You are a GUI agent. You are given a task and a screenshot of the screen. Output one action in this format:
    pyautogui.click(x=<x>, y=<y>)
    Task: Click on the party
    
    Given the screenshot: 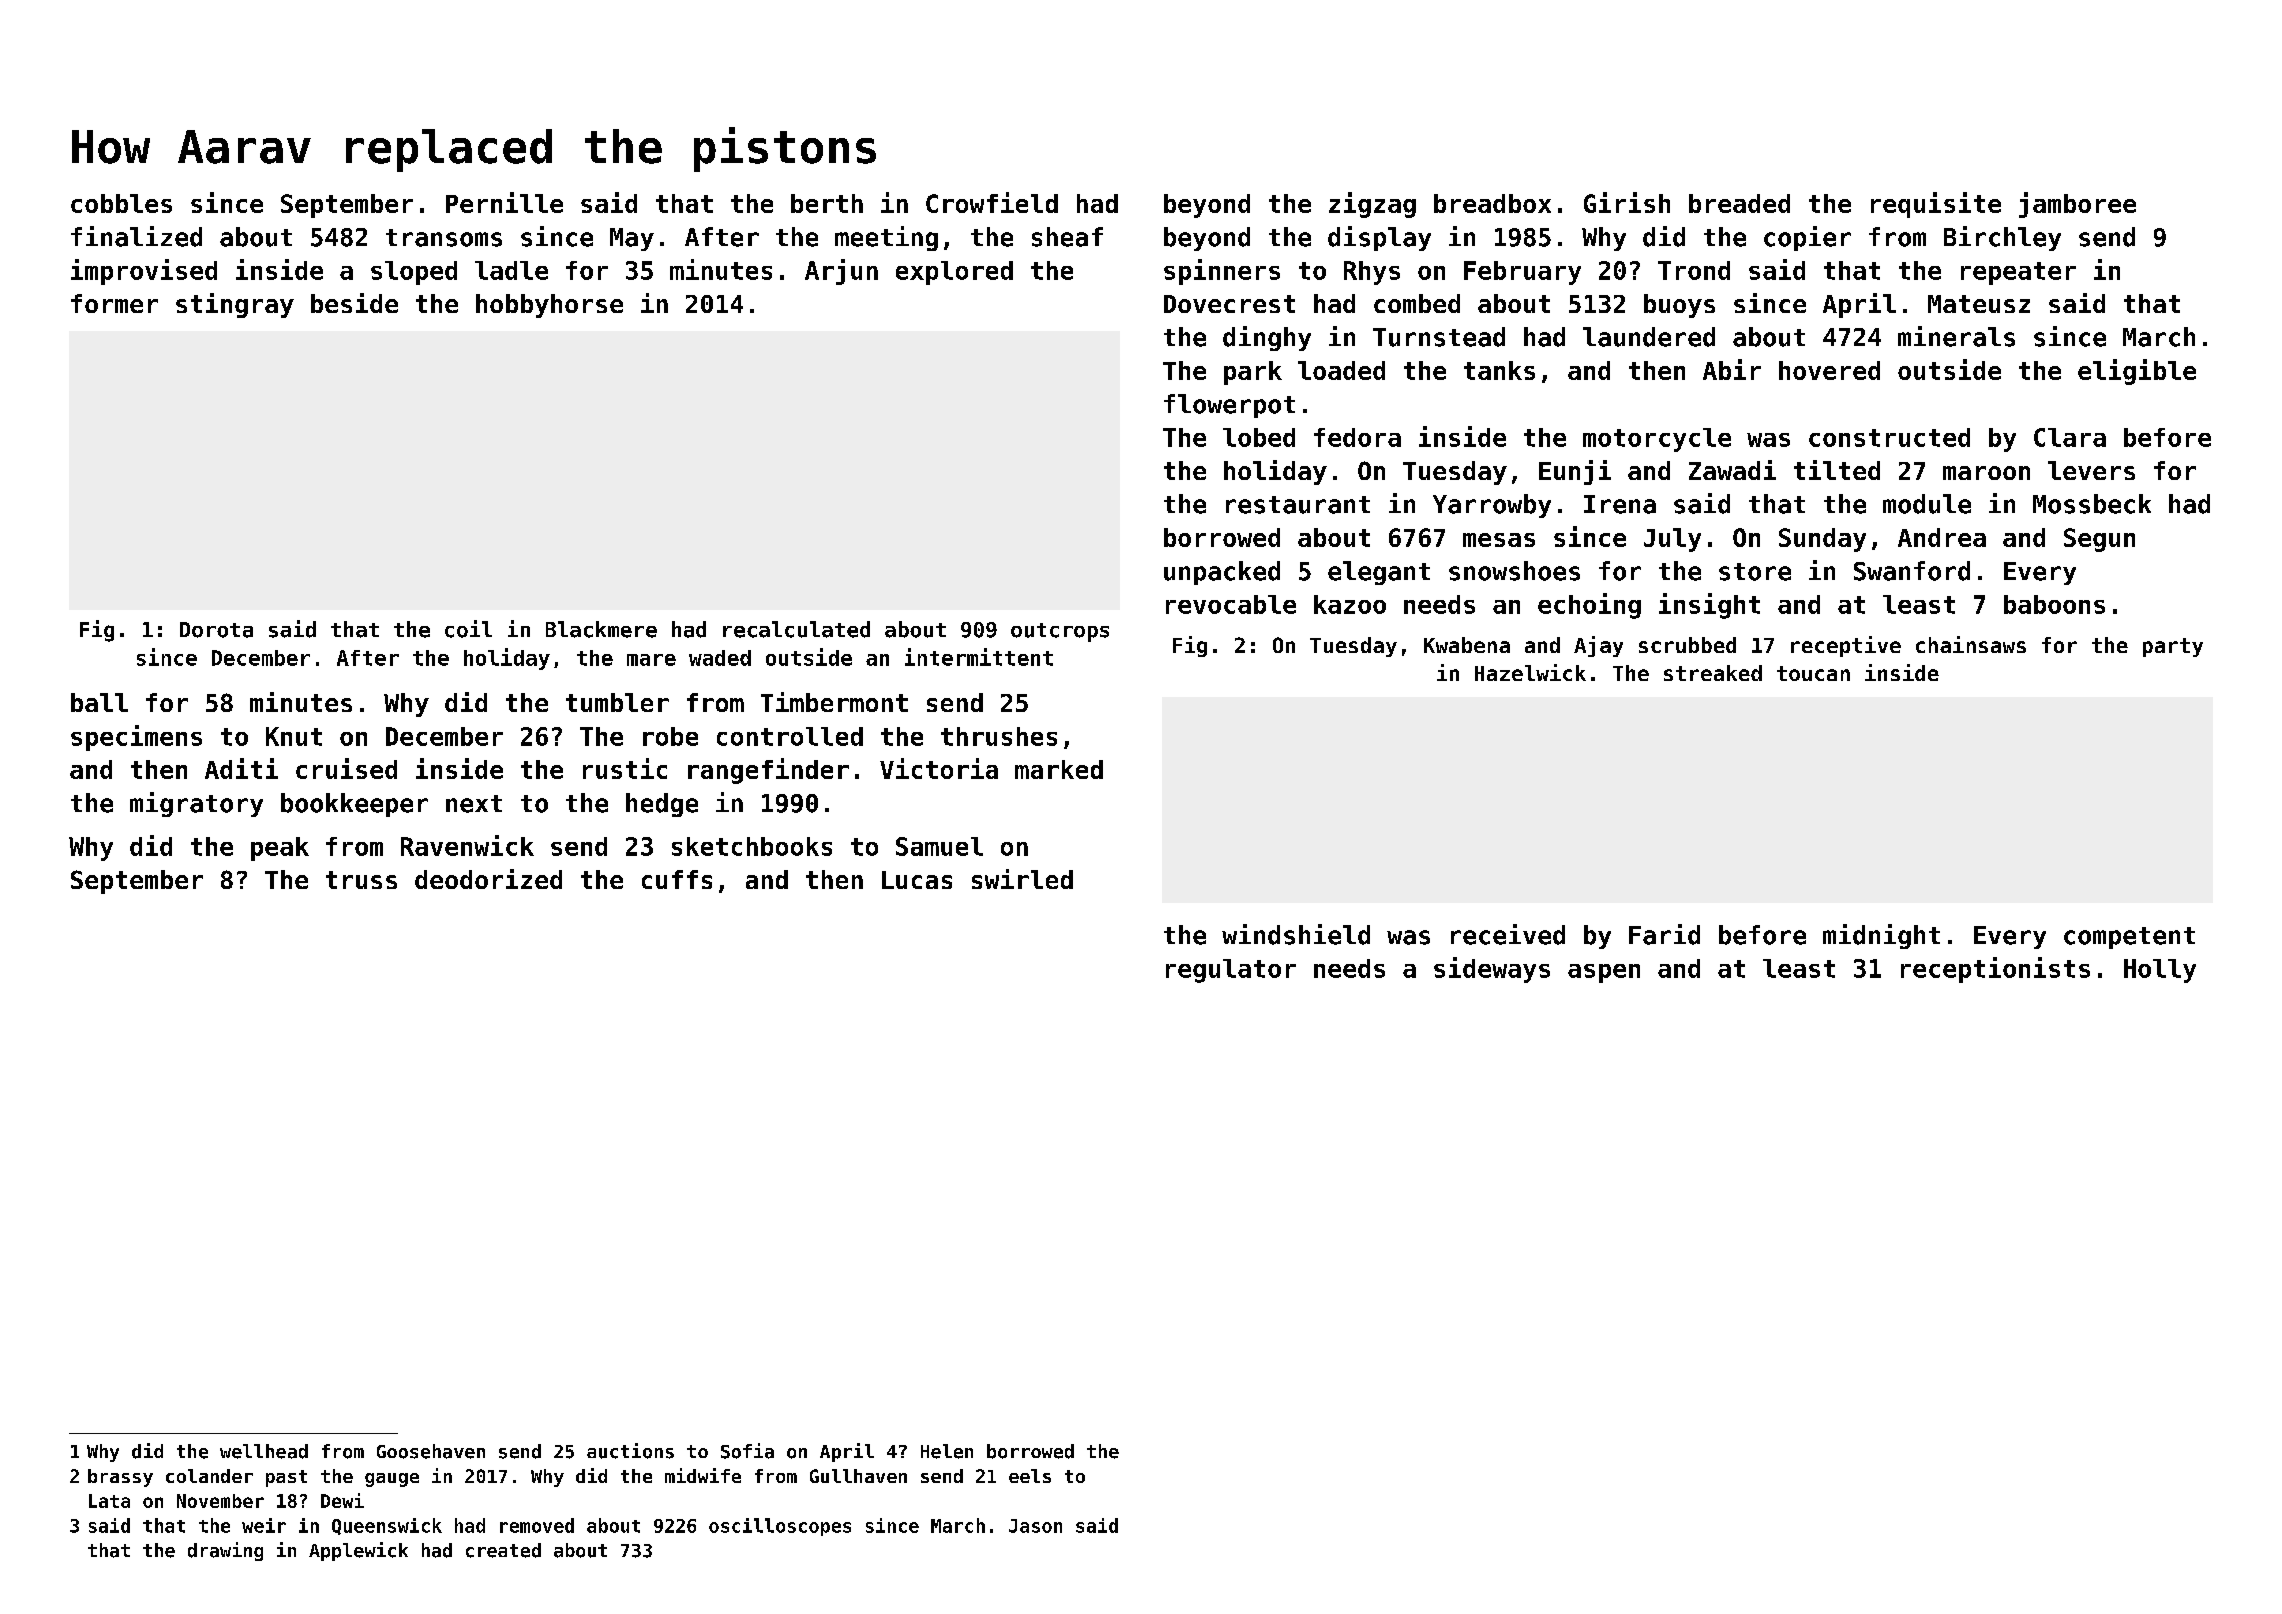 What is the action you would take?
    pyautogui.click(x=2173, y=647)
